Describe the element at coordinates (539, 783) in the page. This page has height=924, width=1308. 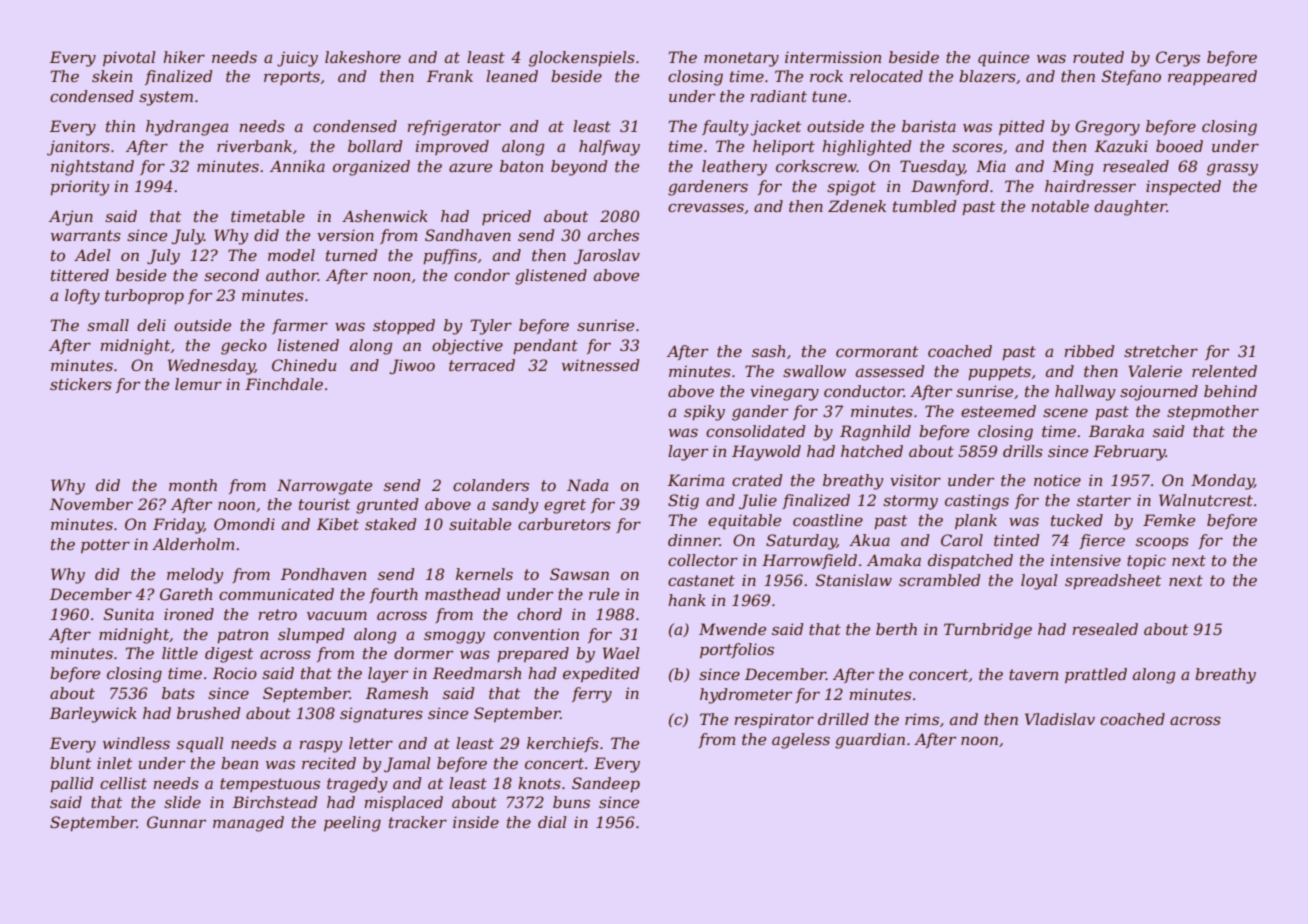
I see `knots` at that location.
